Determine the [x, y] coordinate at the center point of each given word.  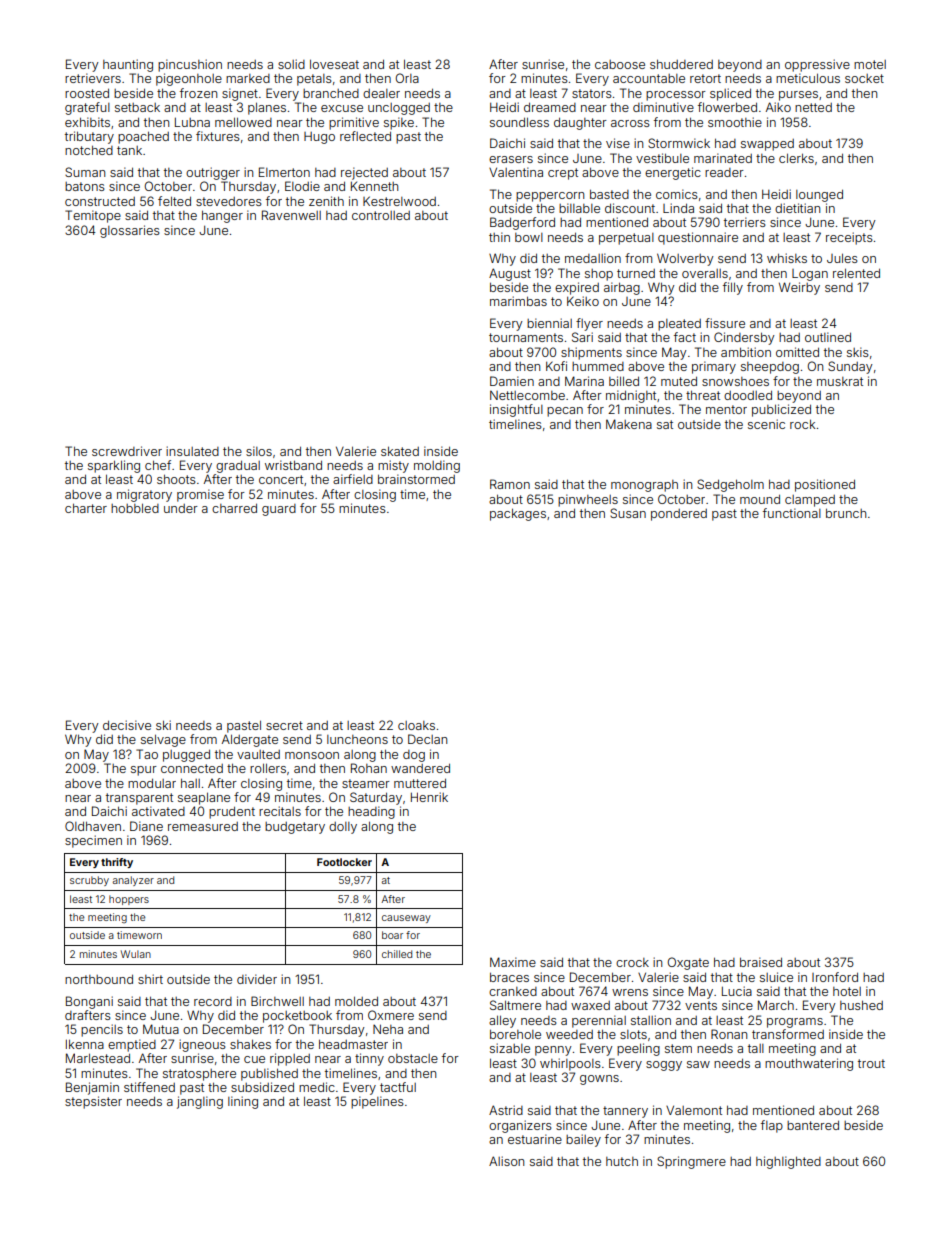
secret [284, 725]
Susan [628, 513]
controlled [381, 215]
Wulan [136, 954]
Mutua [161, 1029]
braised [761, 962]
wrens [630, 992]
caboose [620, 64]
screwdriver [127, 451]
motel [870, 64]
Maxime [513, 962]
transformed [788, 1034]
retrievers [93, 78]
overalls [705, 273]
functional [792, 513]
